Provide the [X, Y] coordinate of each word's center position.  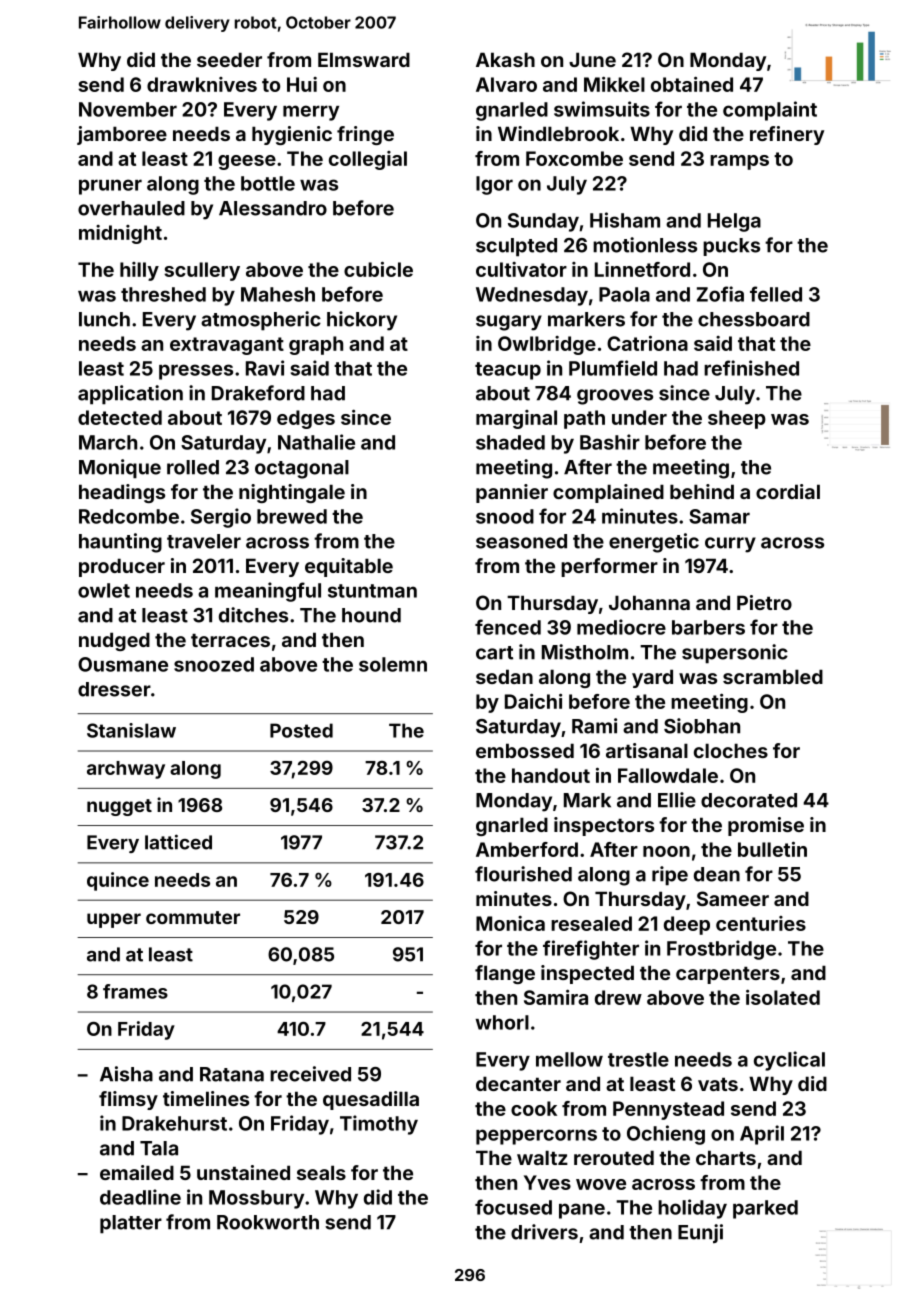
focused [513, 1207]
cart [494, 653]
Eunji [700, 1233]
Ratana [232, 1074]
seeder [229, 59]
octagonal [302, 469]
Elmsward [364, 59]
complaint [770, 111]
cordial [788, 491]
